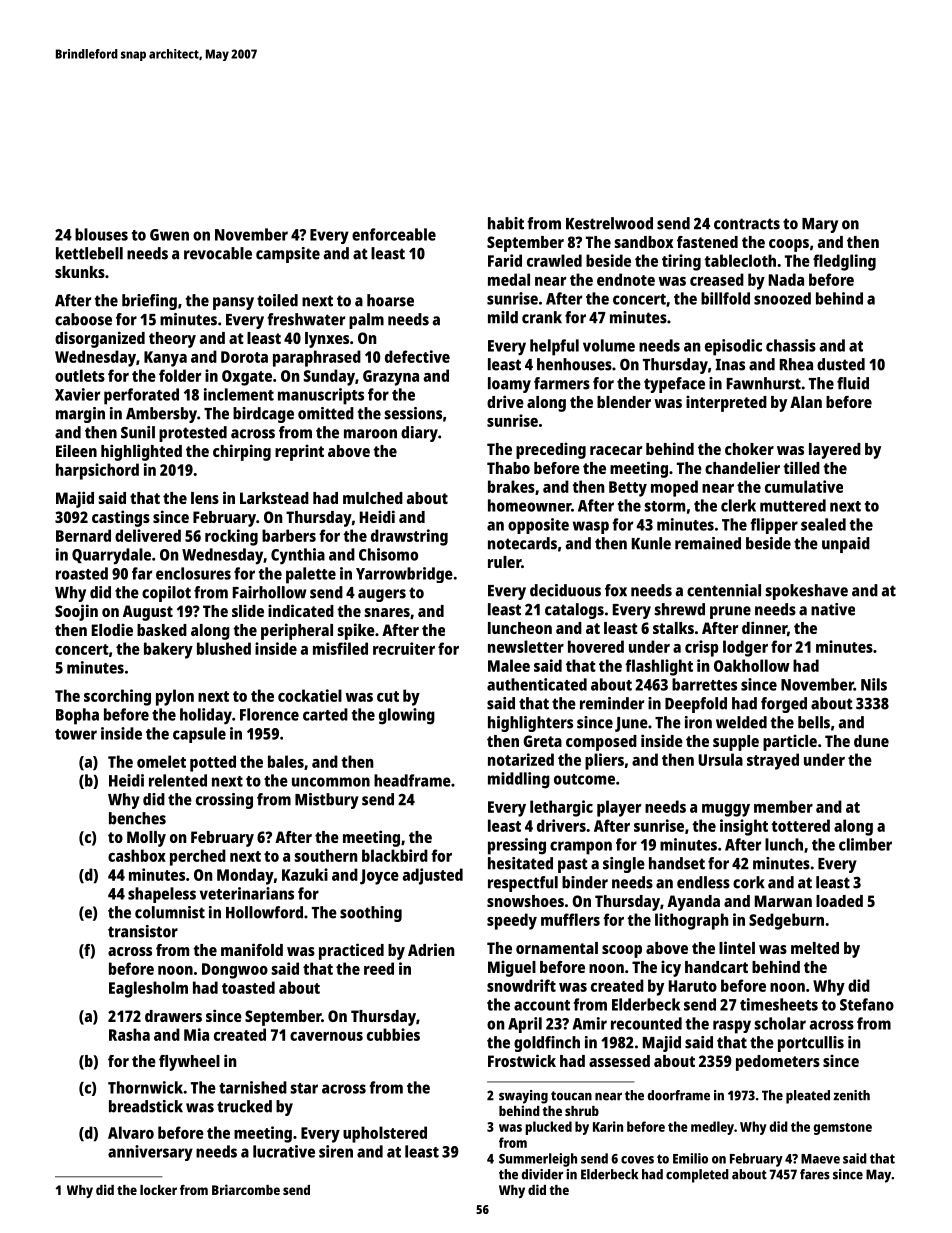 The height and width of the image is (1233, 952). Describe the element at coordinates (394, 234) in the image. I see `enforceable` at that location.
